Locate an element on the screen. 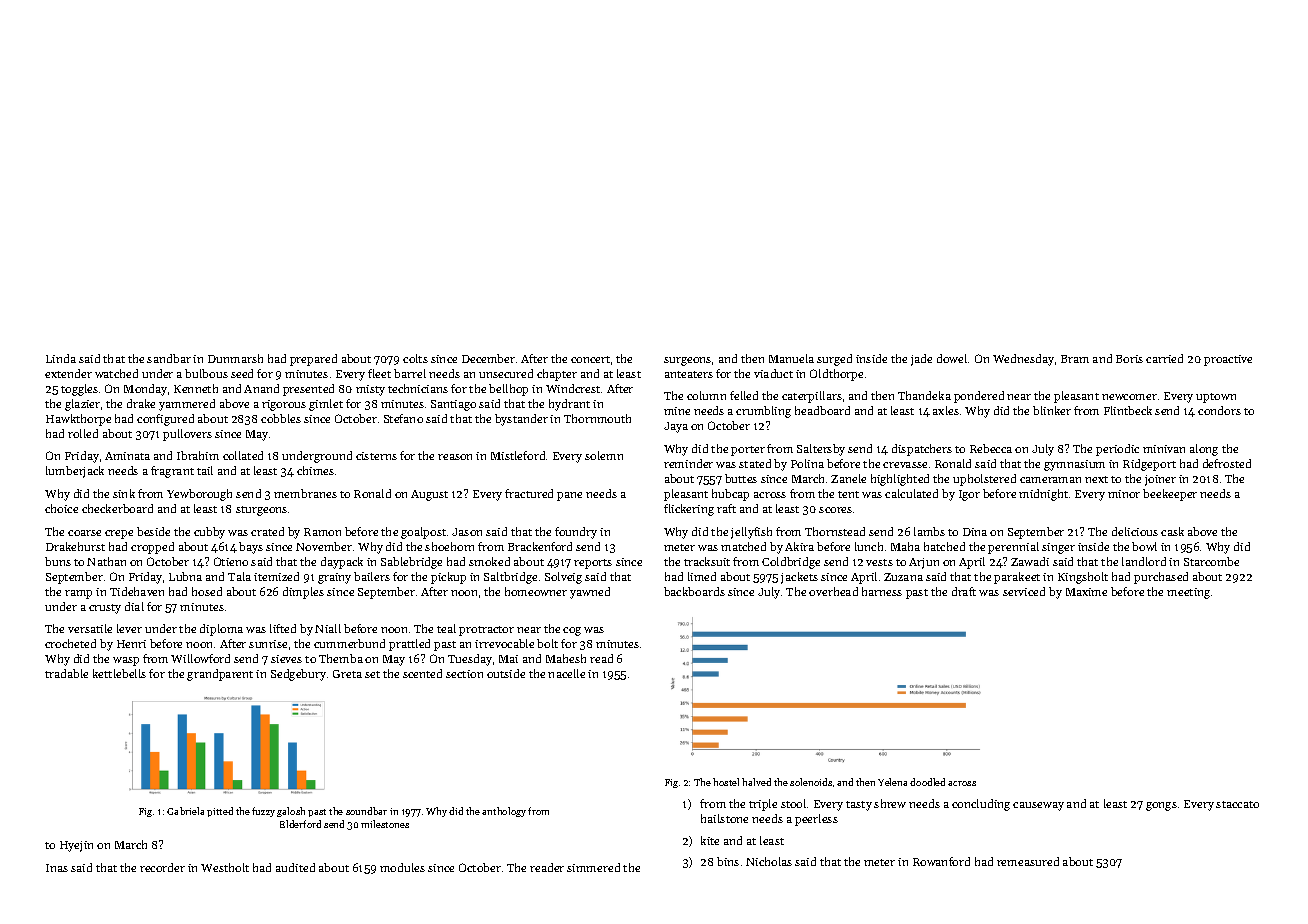 This screenshot has height=924, width=1308. Thandeka is located at coordinates (924, 395).
